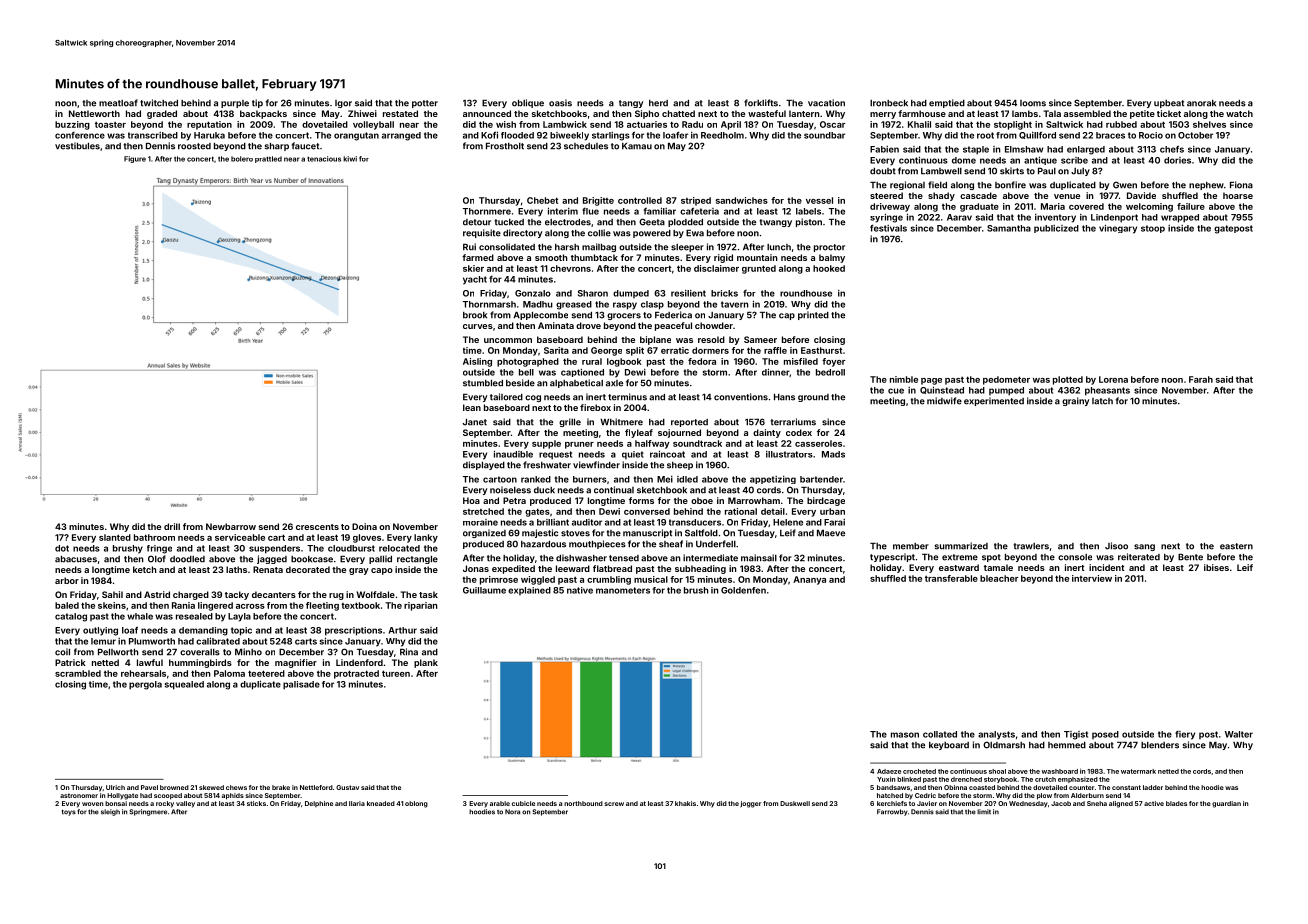 The width and height of the screenshot is (1308, 924). I want to click on interview, so click(1092, 578).
